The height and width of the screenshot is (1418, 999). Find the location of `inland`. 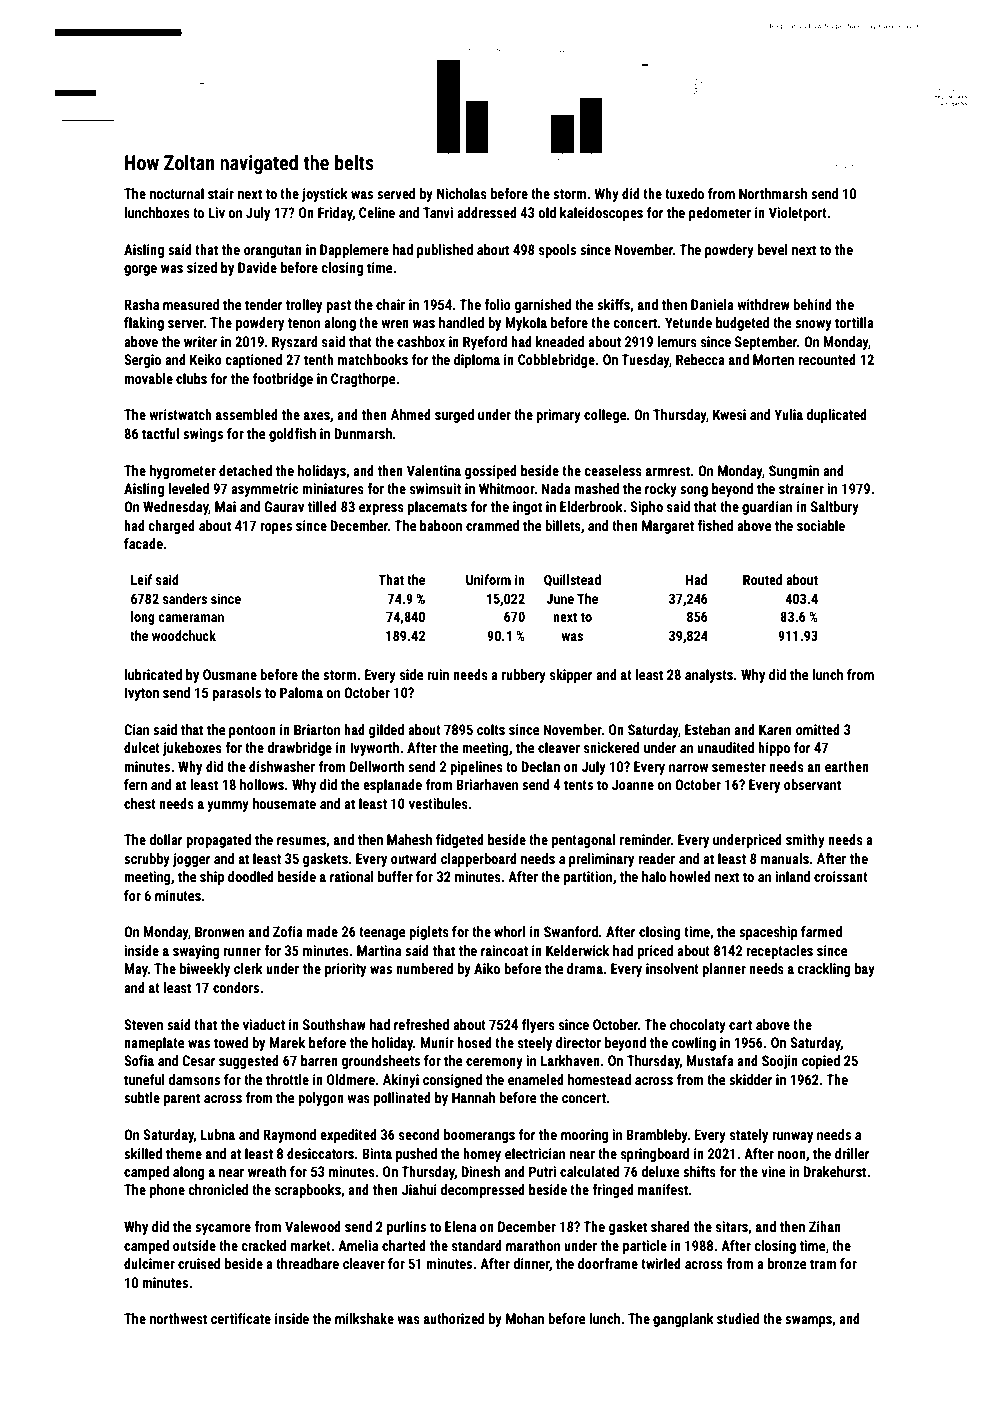

inland is located at coordinates (792, 876).
